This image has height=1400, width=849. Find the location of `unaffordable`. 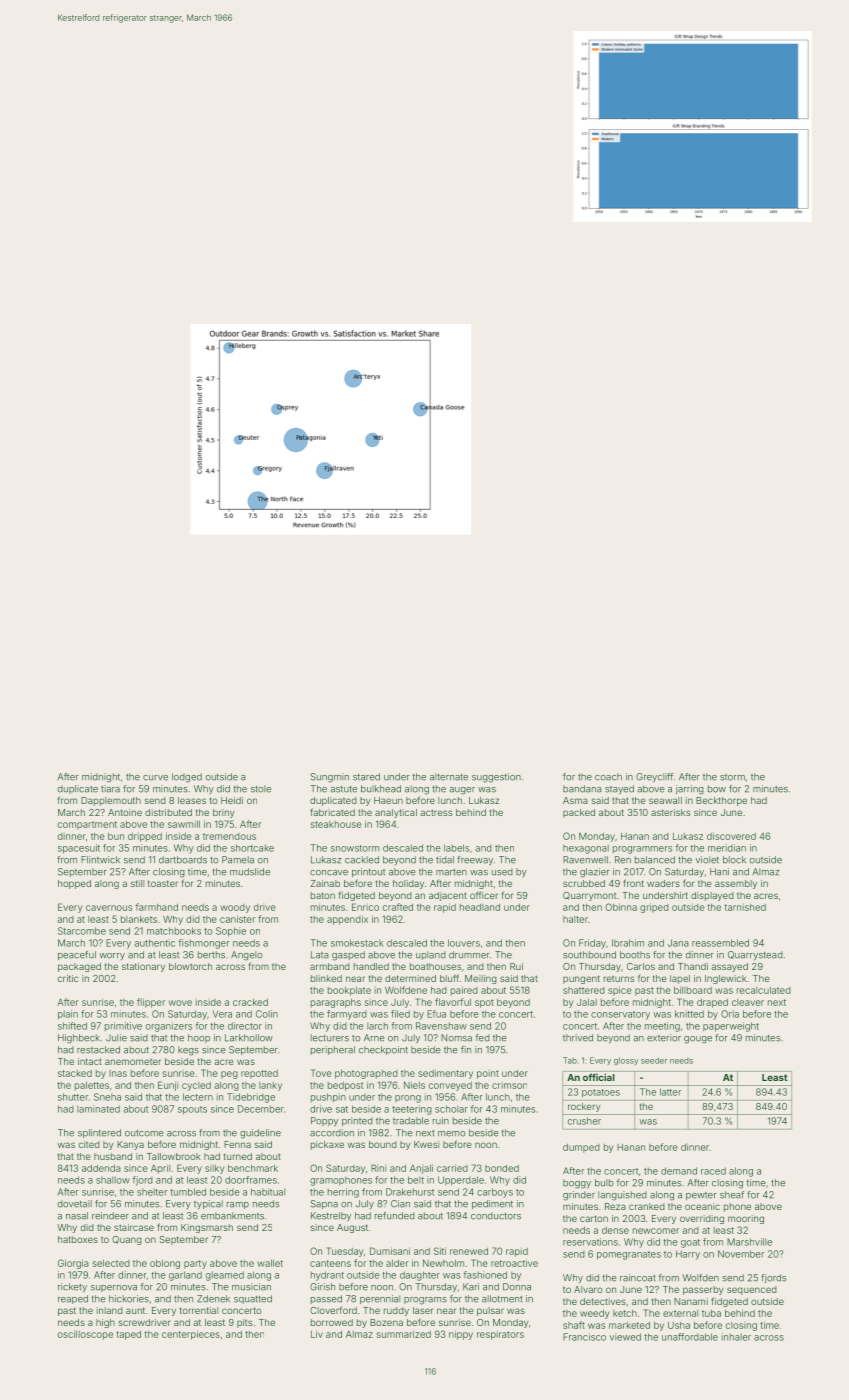

unaffordable is located at coordinates (690, 1337).
